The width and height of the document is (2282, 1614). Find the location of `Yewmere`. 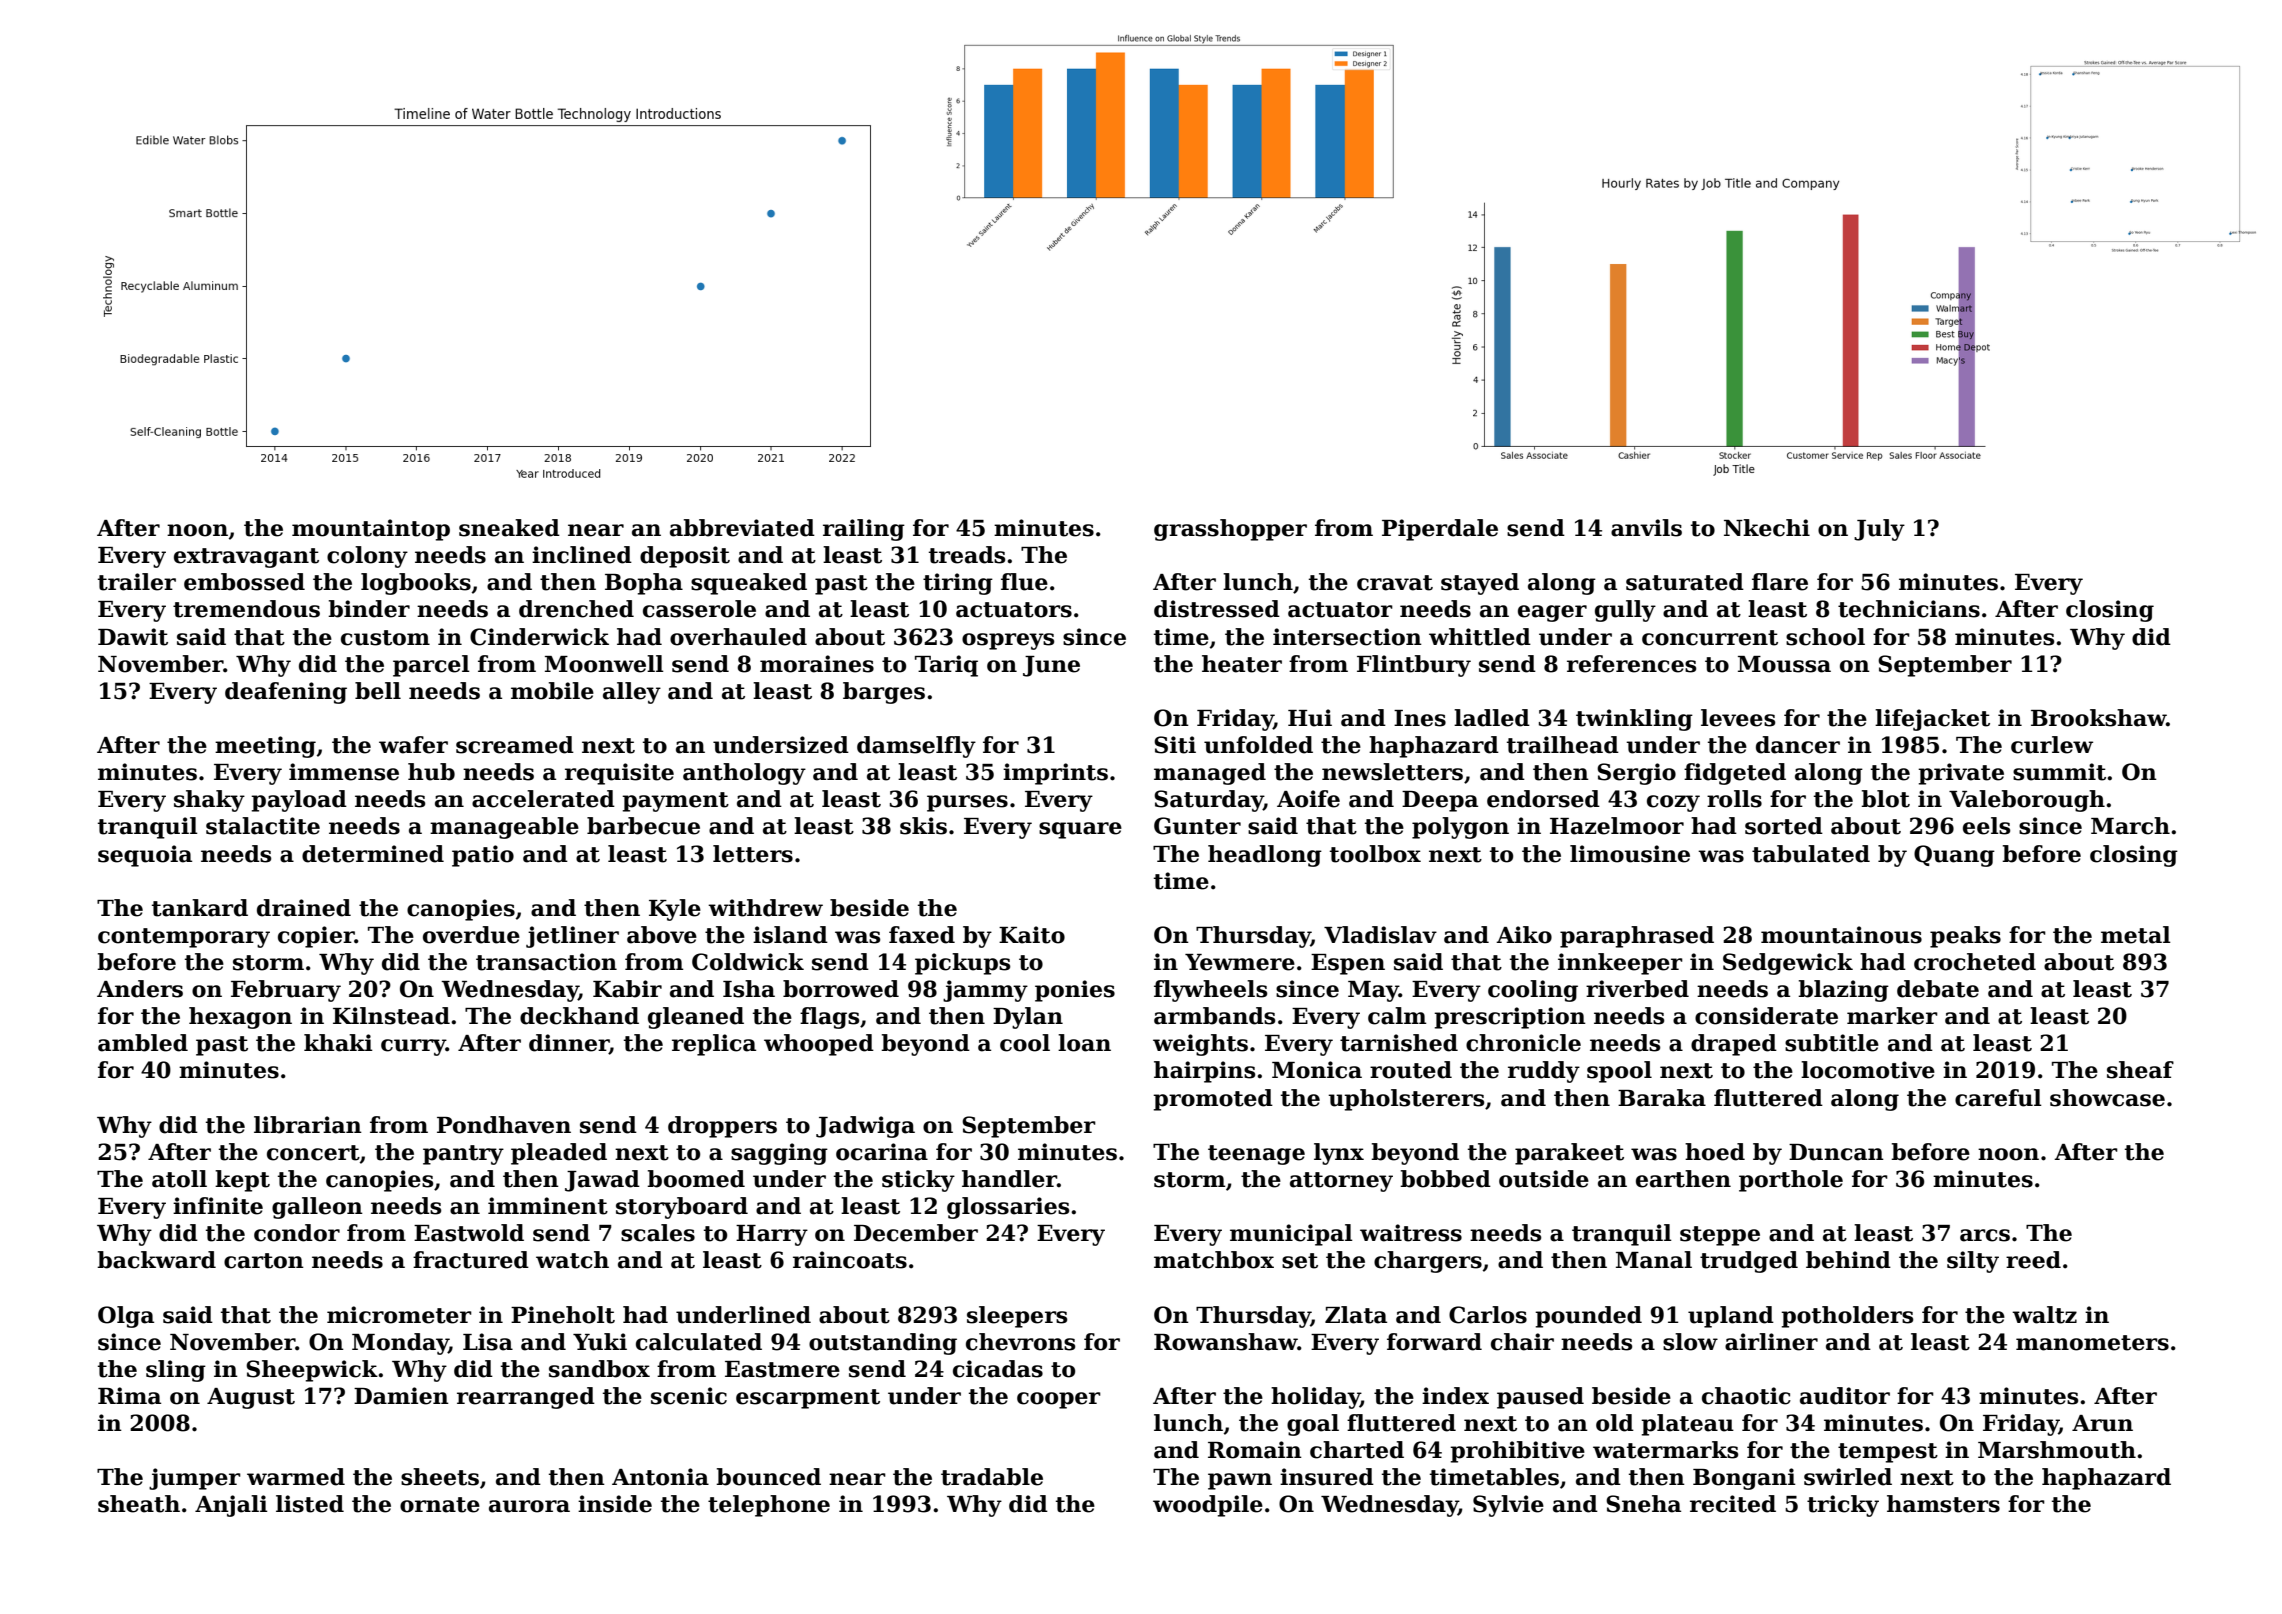

Yewmere is located at coordinates (1240, 962).
